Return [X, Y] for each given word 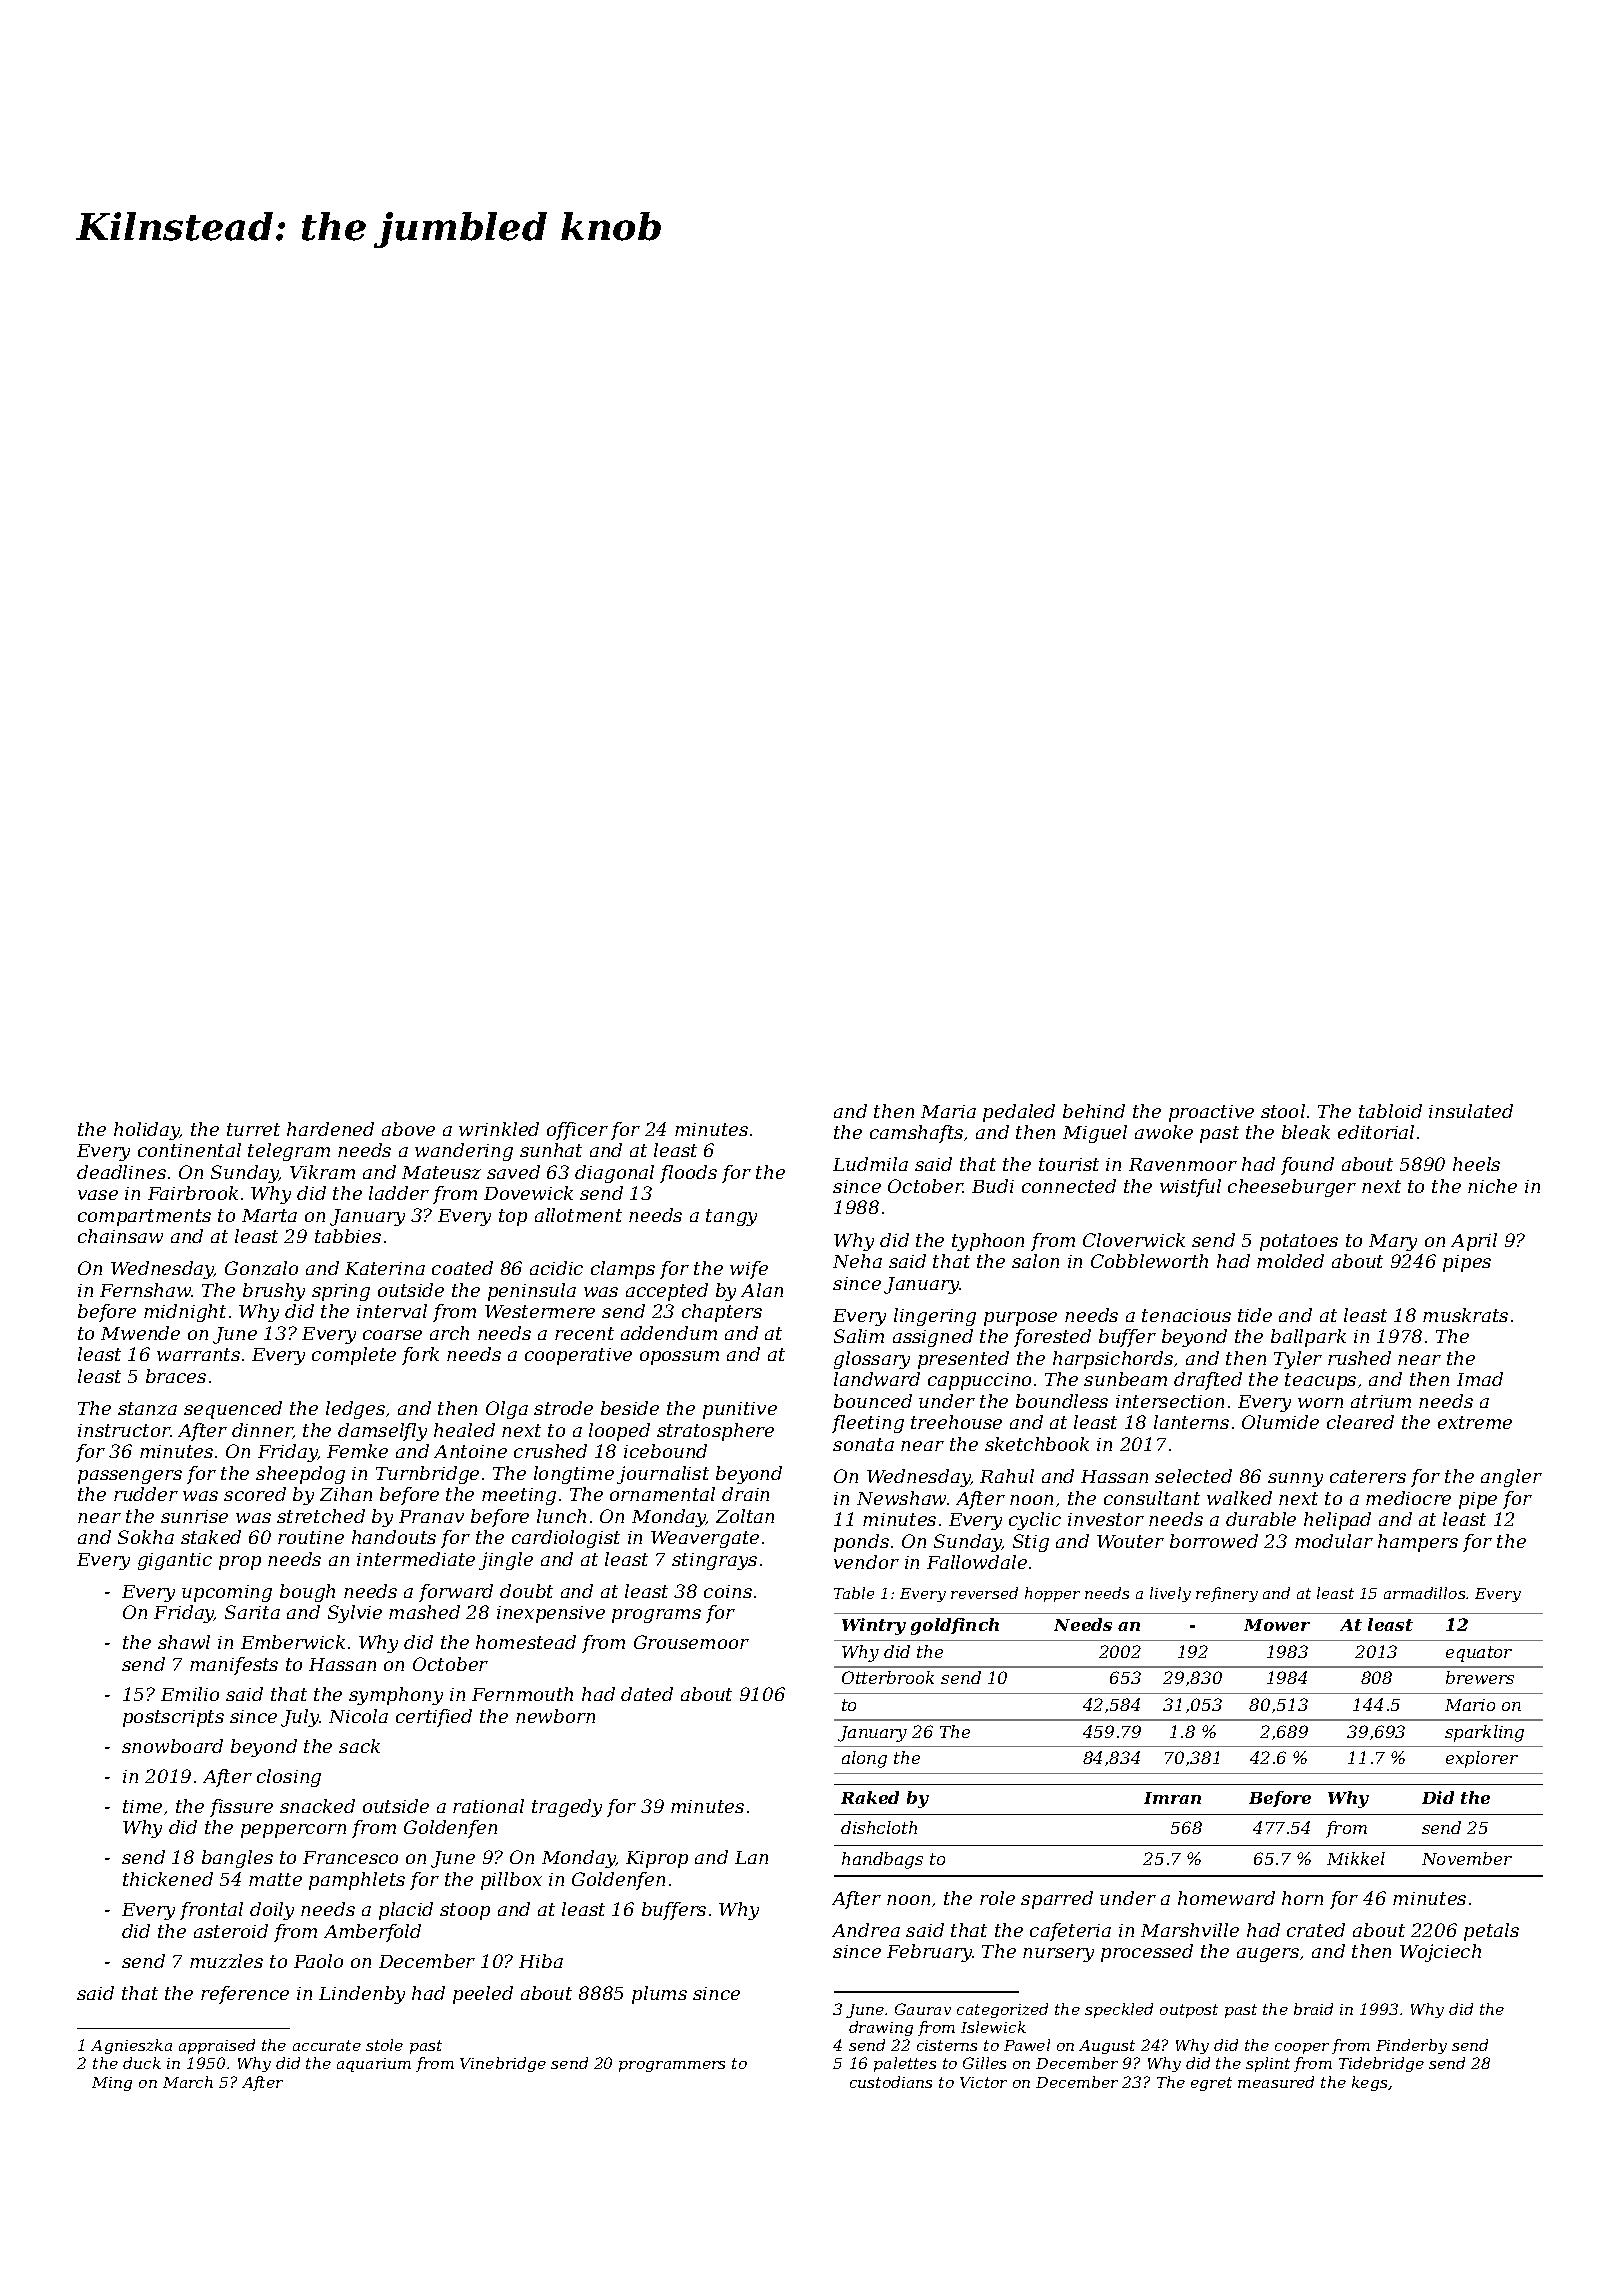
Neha [857, 1261]
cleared [1360, 1422]
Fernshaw [146, 1290]
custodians [891, 2082]
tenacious [1186, 1315]
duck [142, 2063]
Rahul [1007, 1476]
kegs [1369, 2083]
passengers [130, 1477]
